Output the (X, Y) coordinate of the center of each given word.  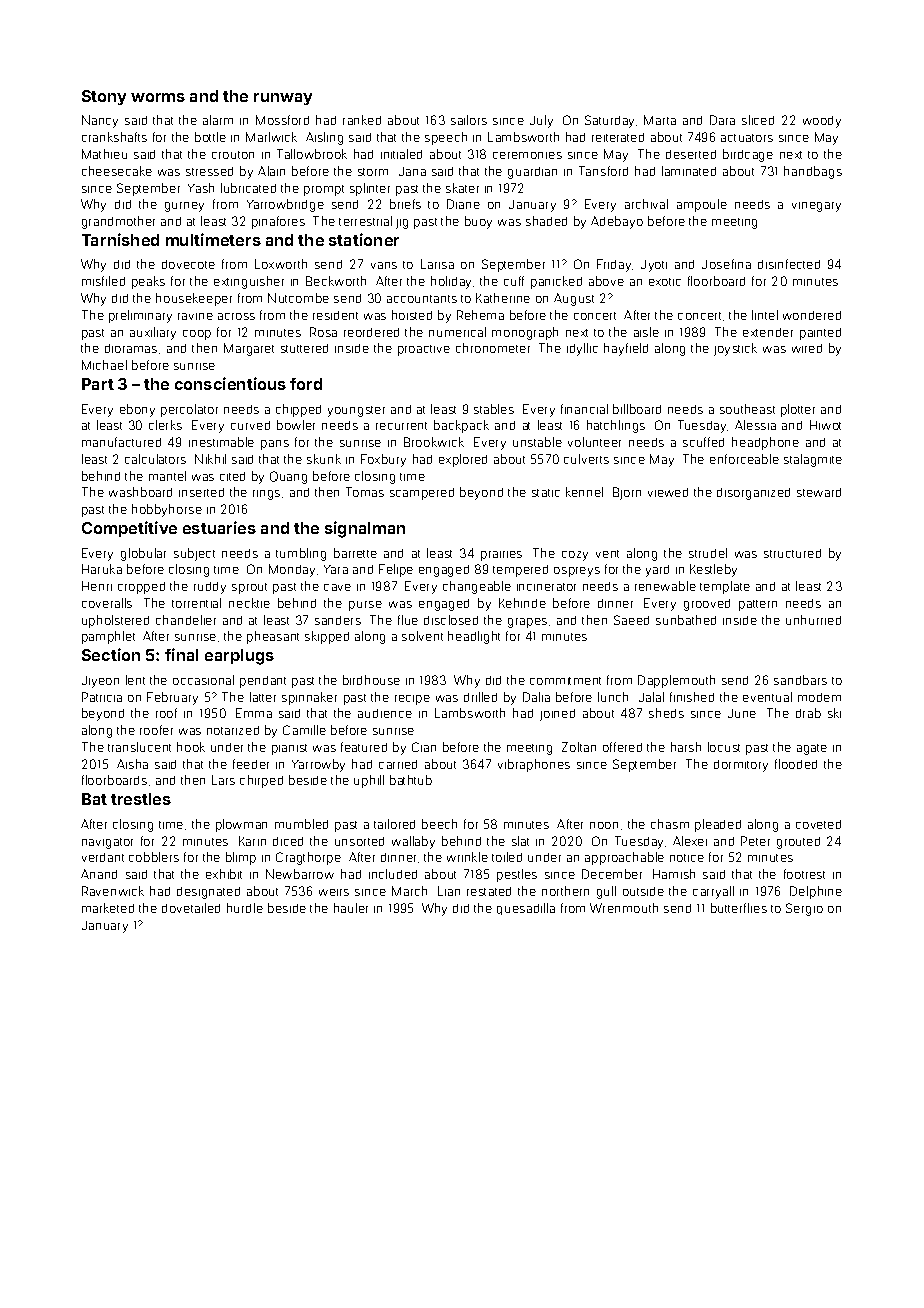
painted (820, 334)
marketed (108, 908)
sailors (469, 120)
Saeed (631, 620)
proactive (424, 350)
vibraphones (534, 765)
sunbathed (686, 620)
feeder (251, 764)
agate (812, 749)
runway (283, 99)
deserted (691, 154)
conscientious (230, 383)
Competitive (129, 529)
